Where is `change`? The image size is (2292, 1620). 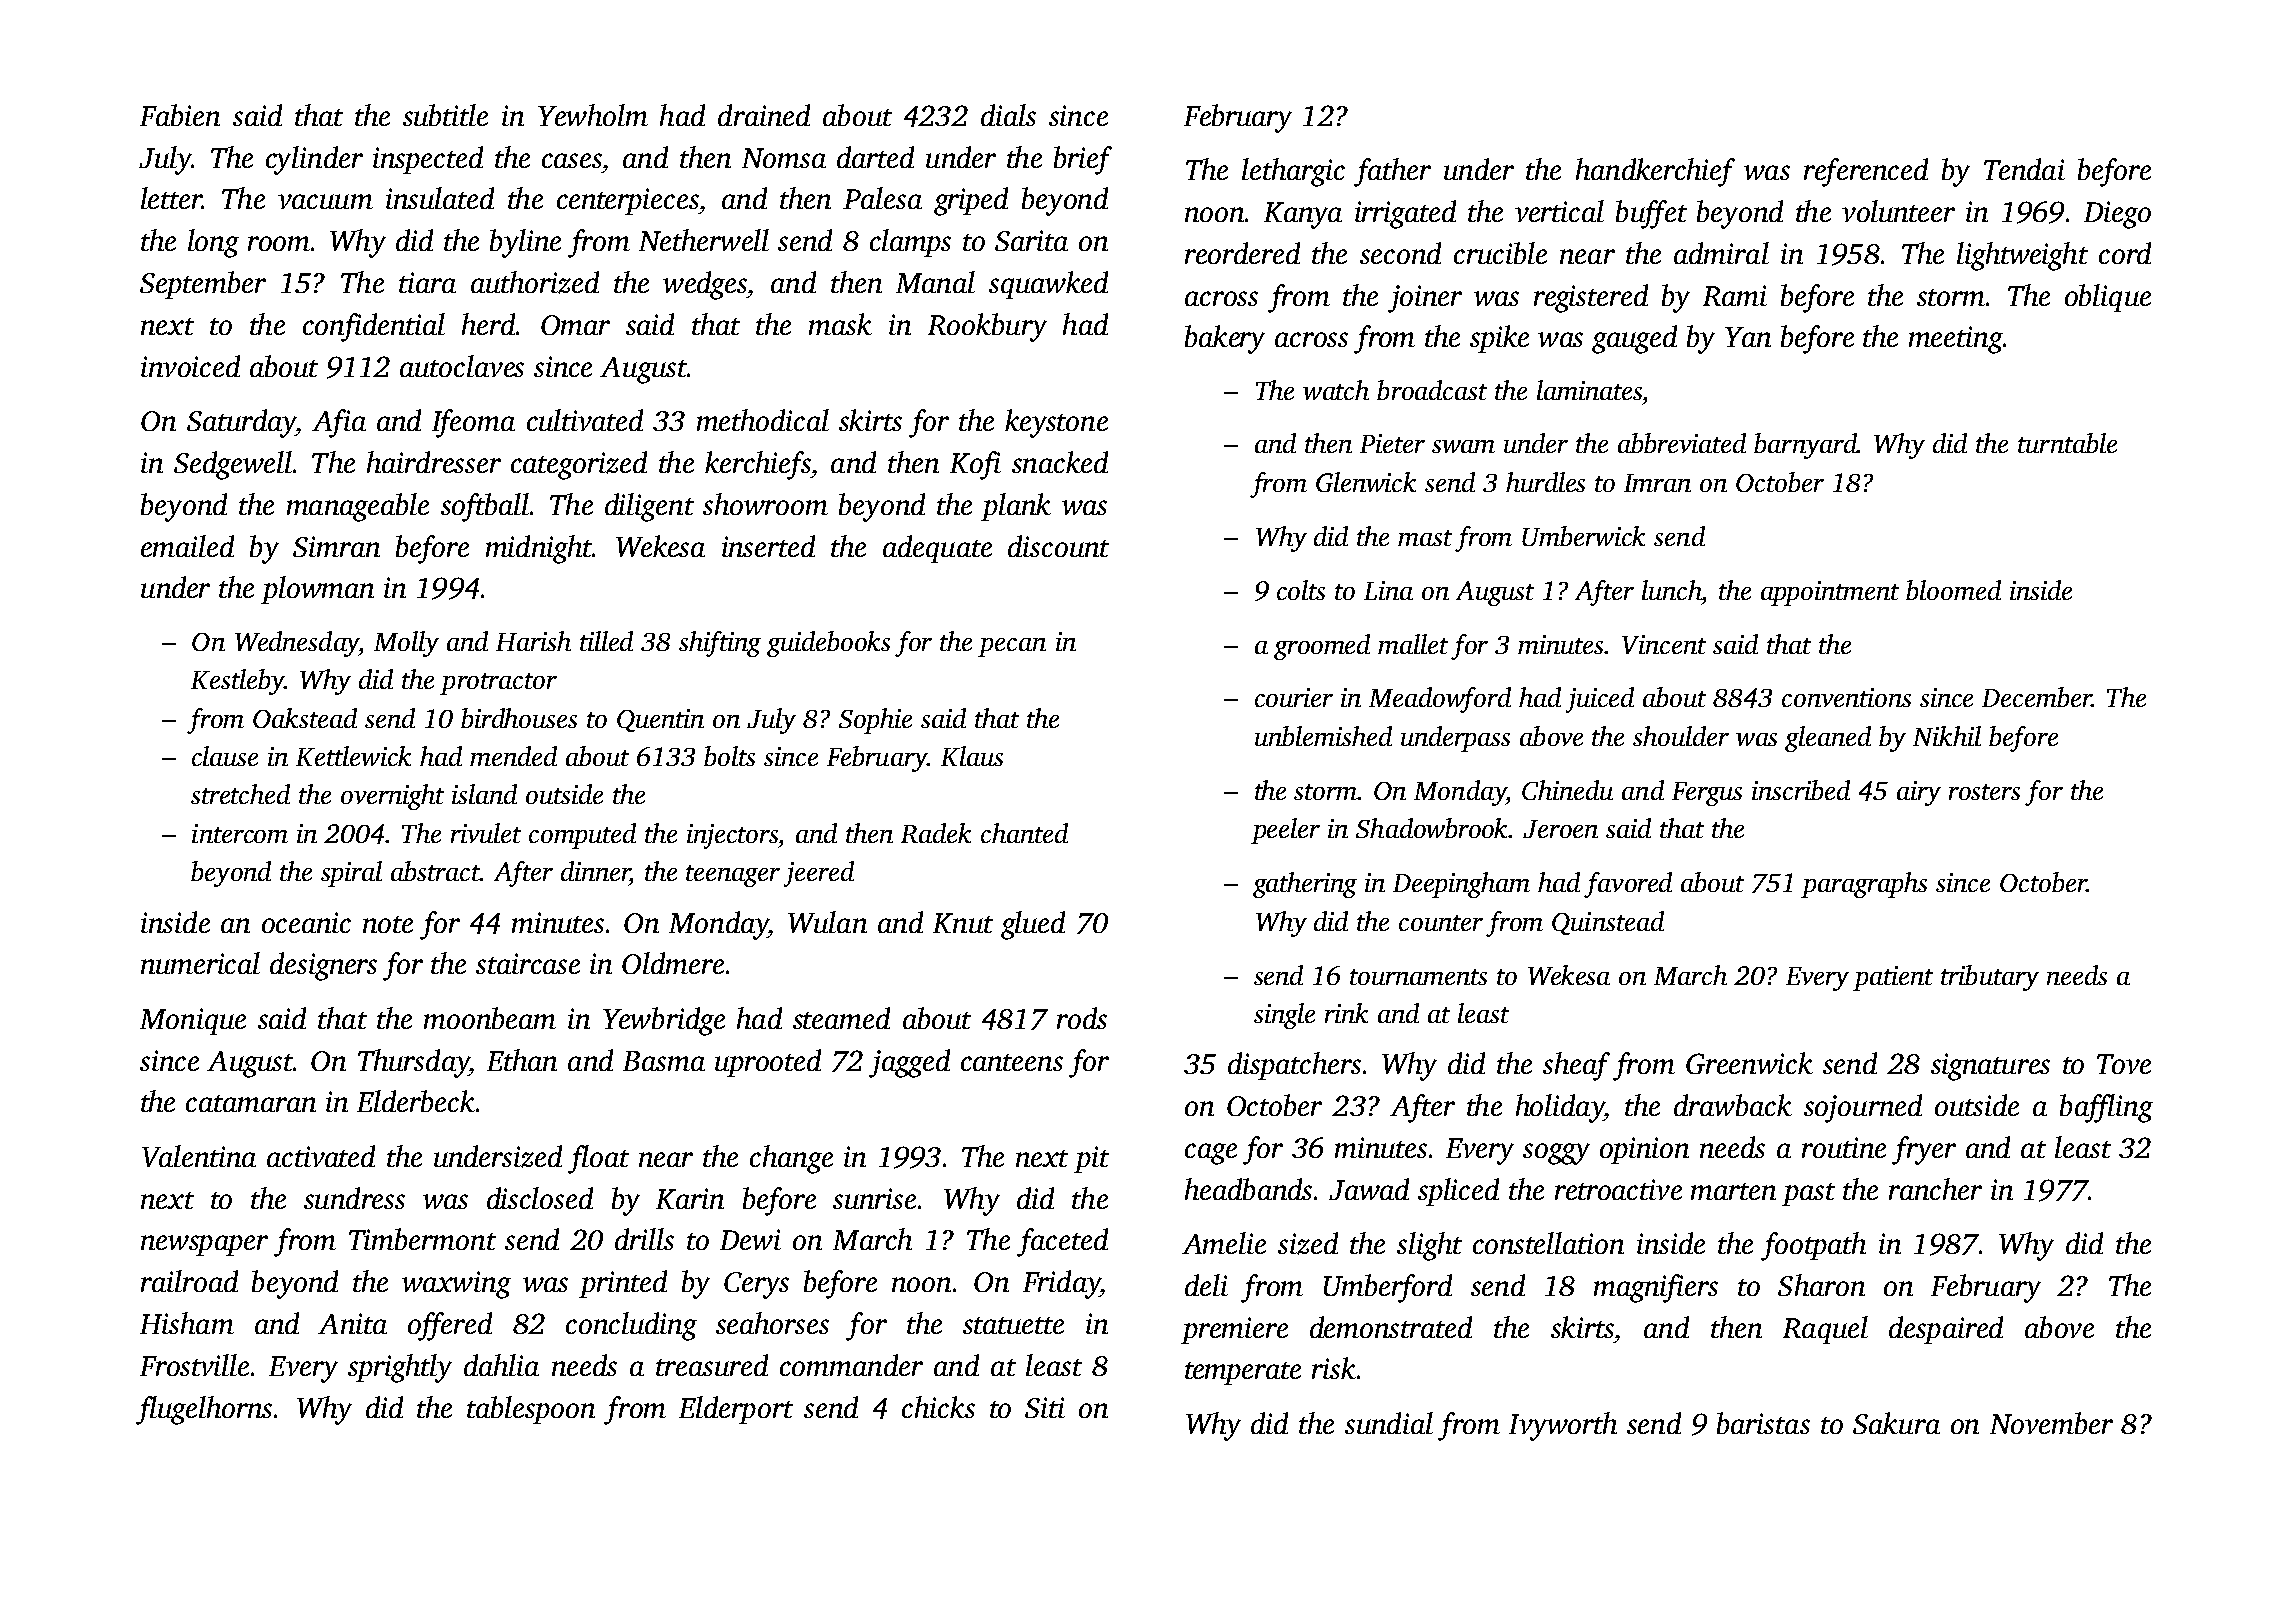 change is located at coordinates (791, 1159).
